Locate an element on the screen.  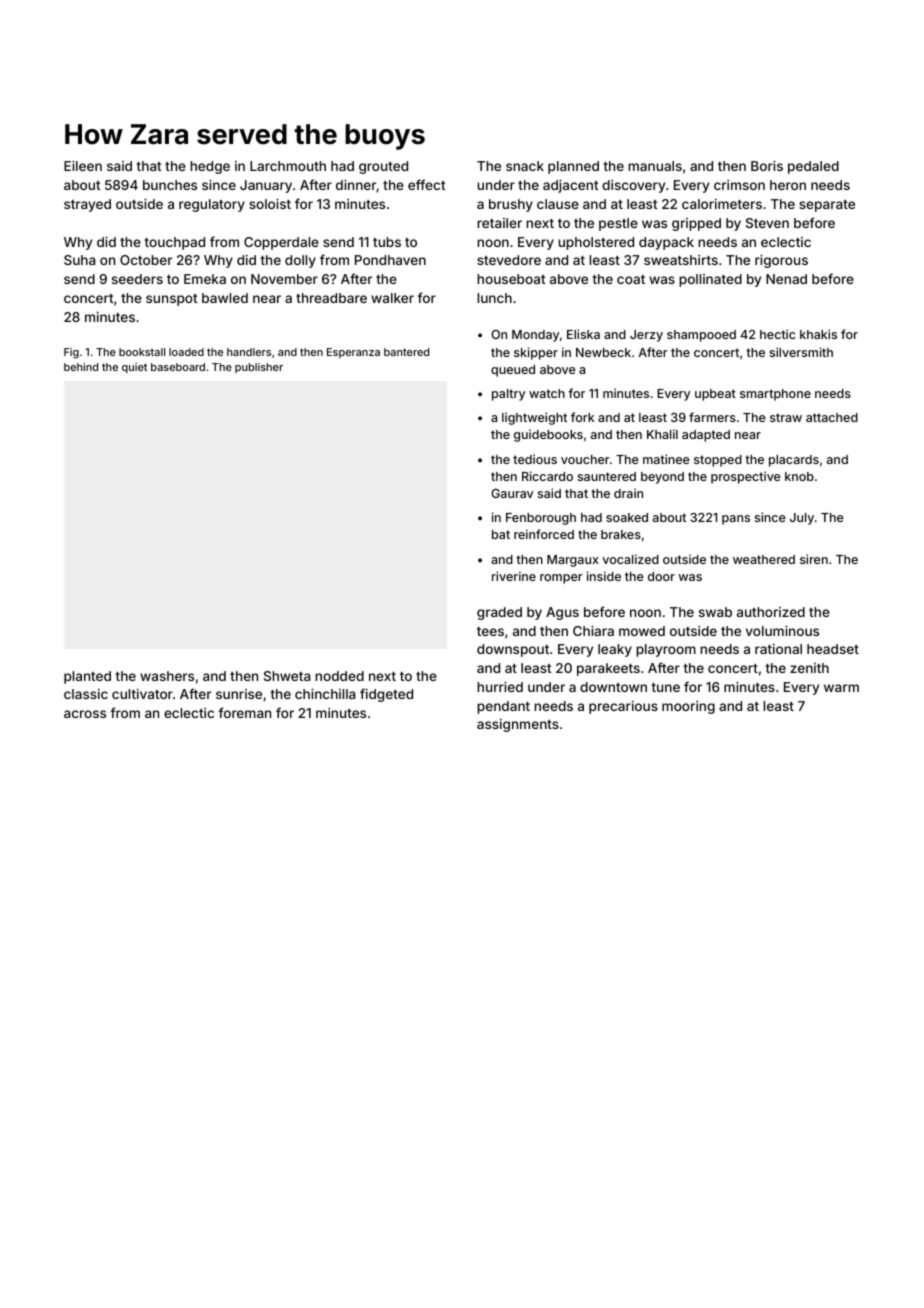
hectic is located at coordinates (777, 334).
